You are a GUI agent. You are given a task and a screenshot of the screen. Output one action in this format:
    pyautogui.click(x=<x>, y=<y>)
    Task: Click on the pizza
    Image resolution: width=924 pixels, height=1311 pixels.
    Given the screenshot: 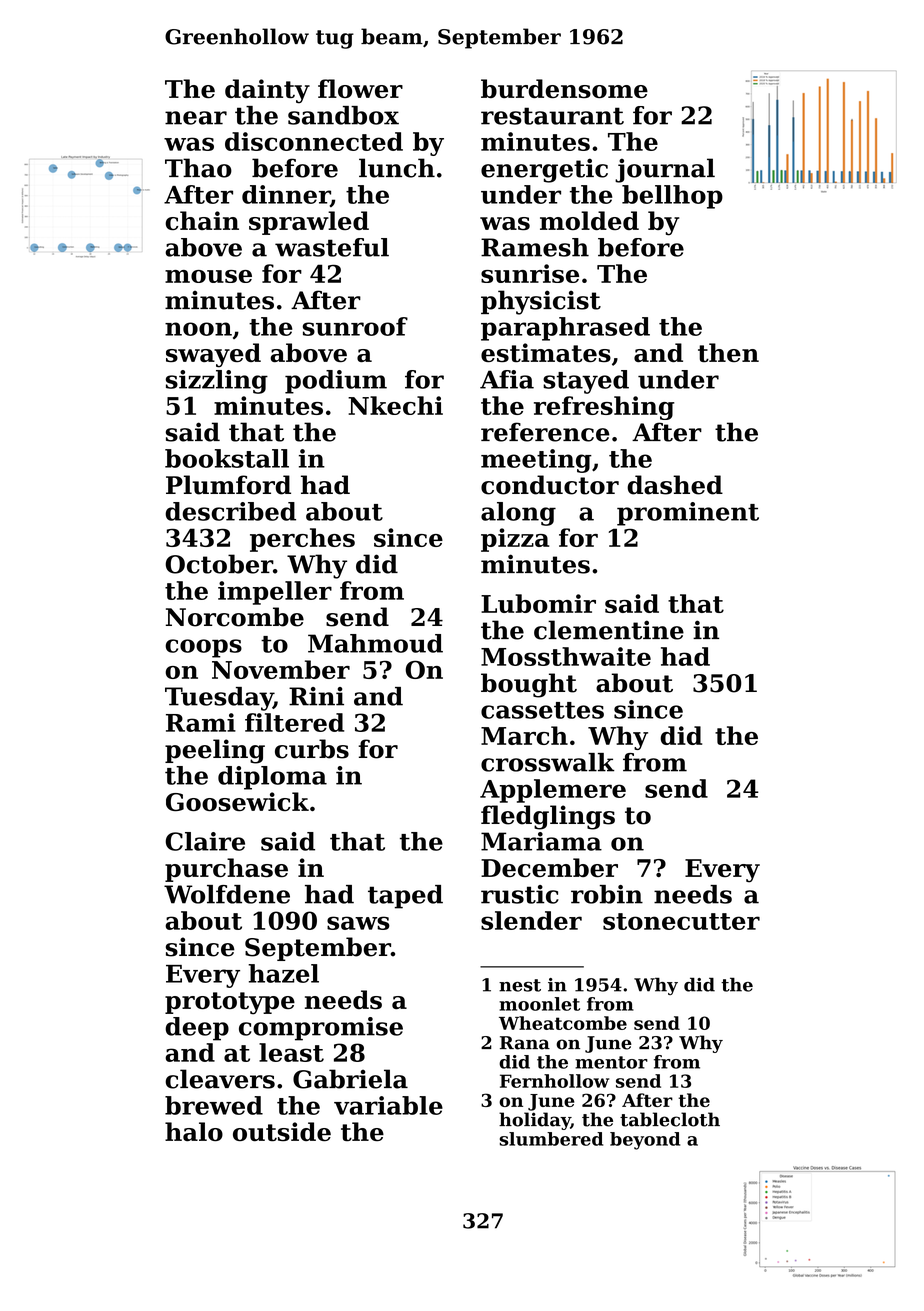 What is the action you would take?
    pyautogui.click(x=515, y=540)
